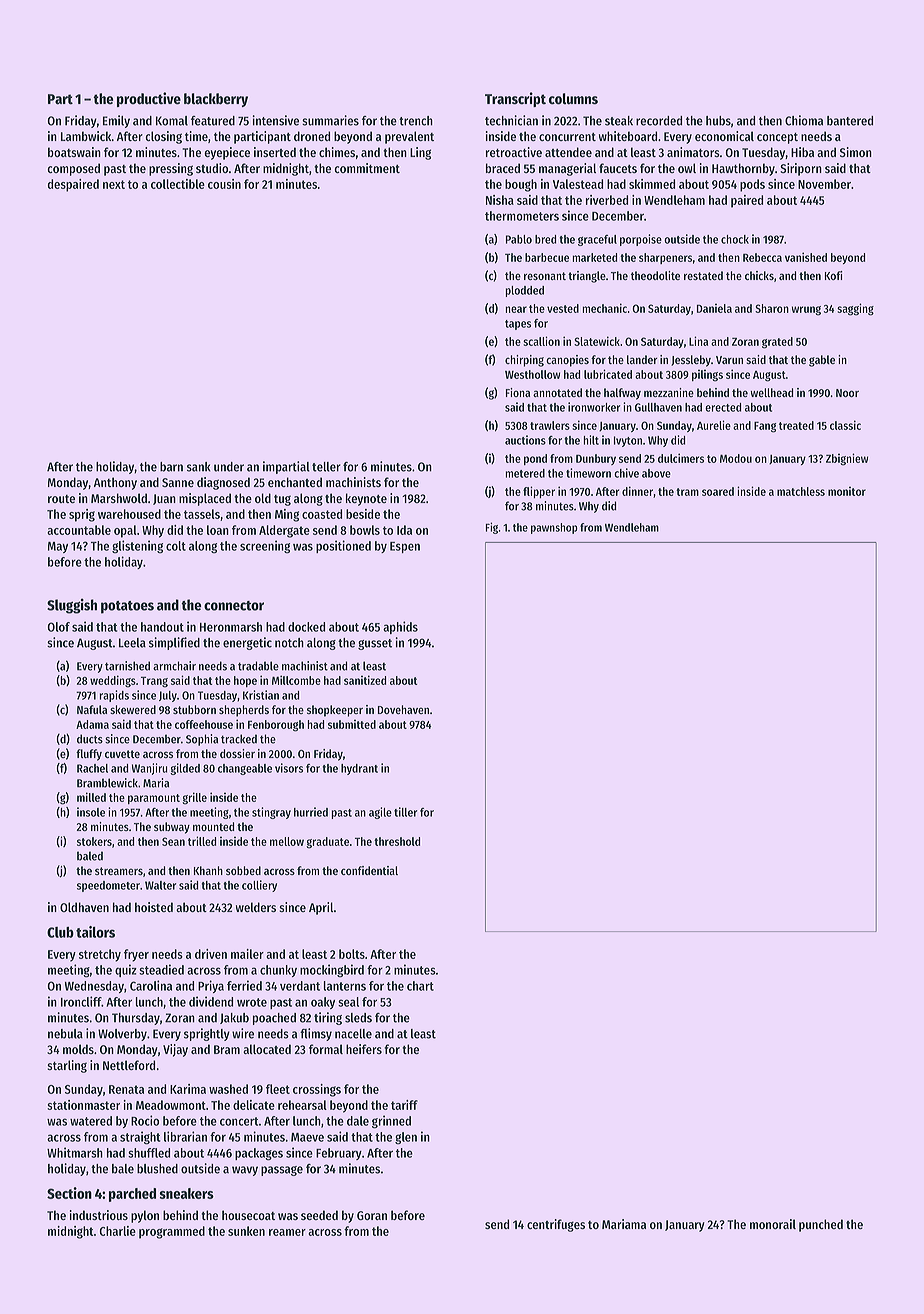 The image size is (924, 1314). I want to click on programmed, so click(172, 1232).
